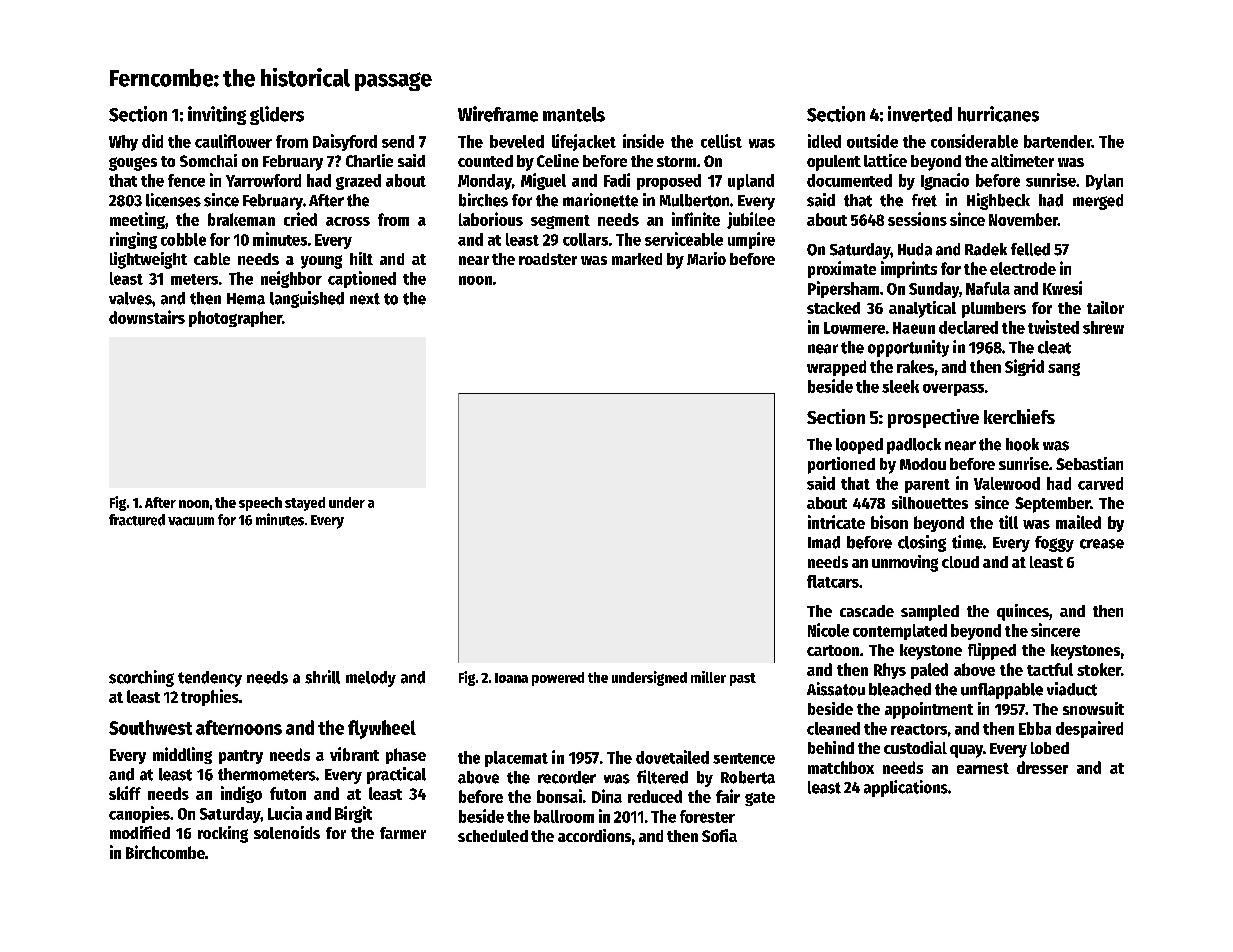  Describe the element at coordinates (217, 115) in the screenshot. I see `inviting` at that location.
